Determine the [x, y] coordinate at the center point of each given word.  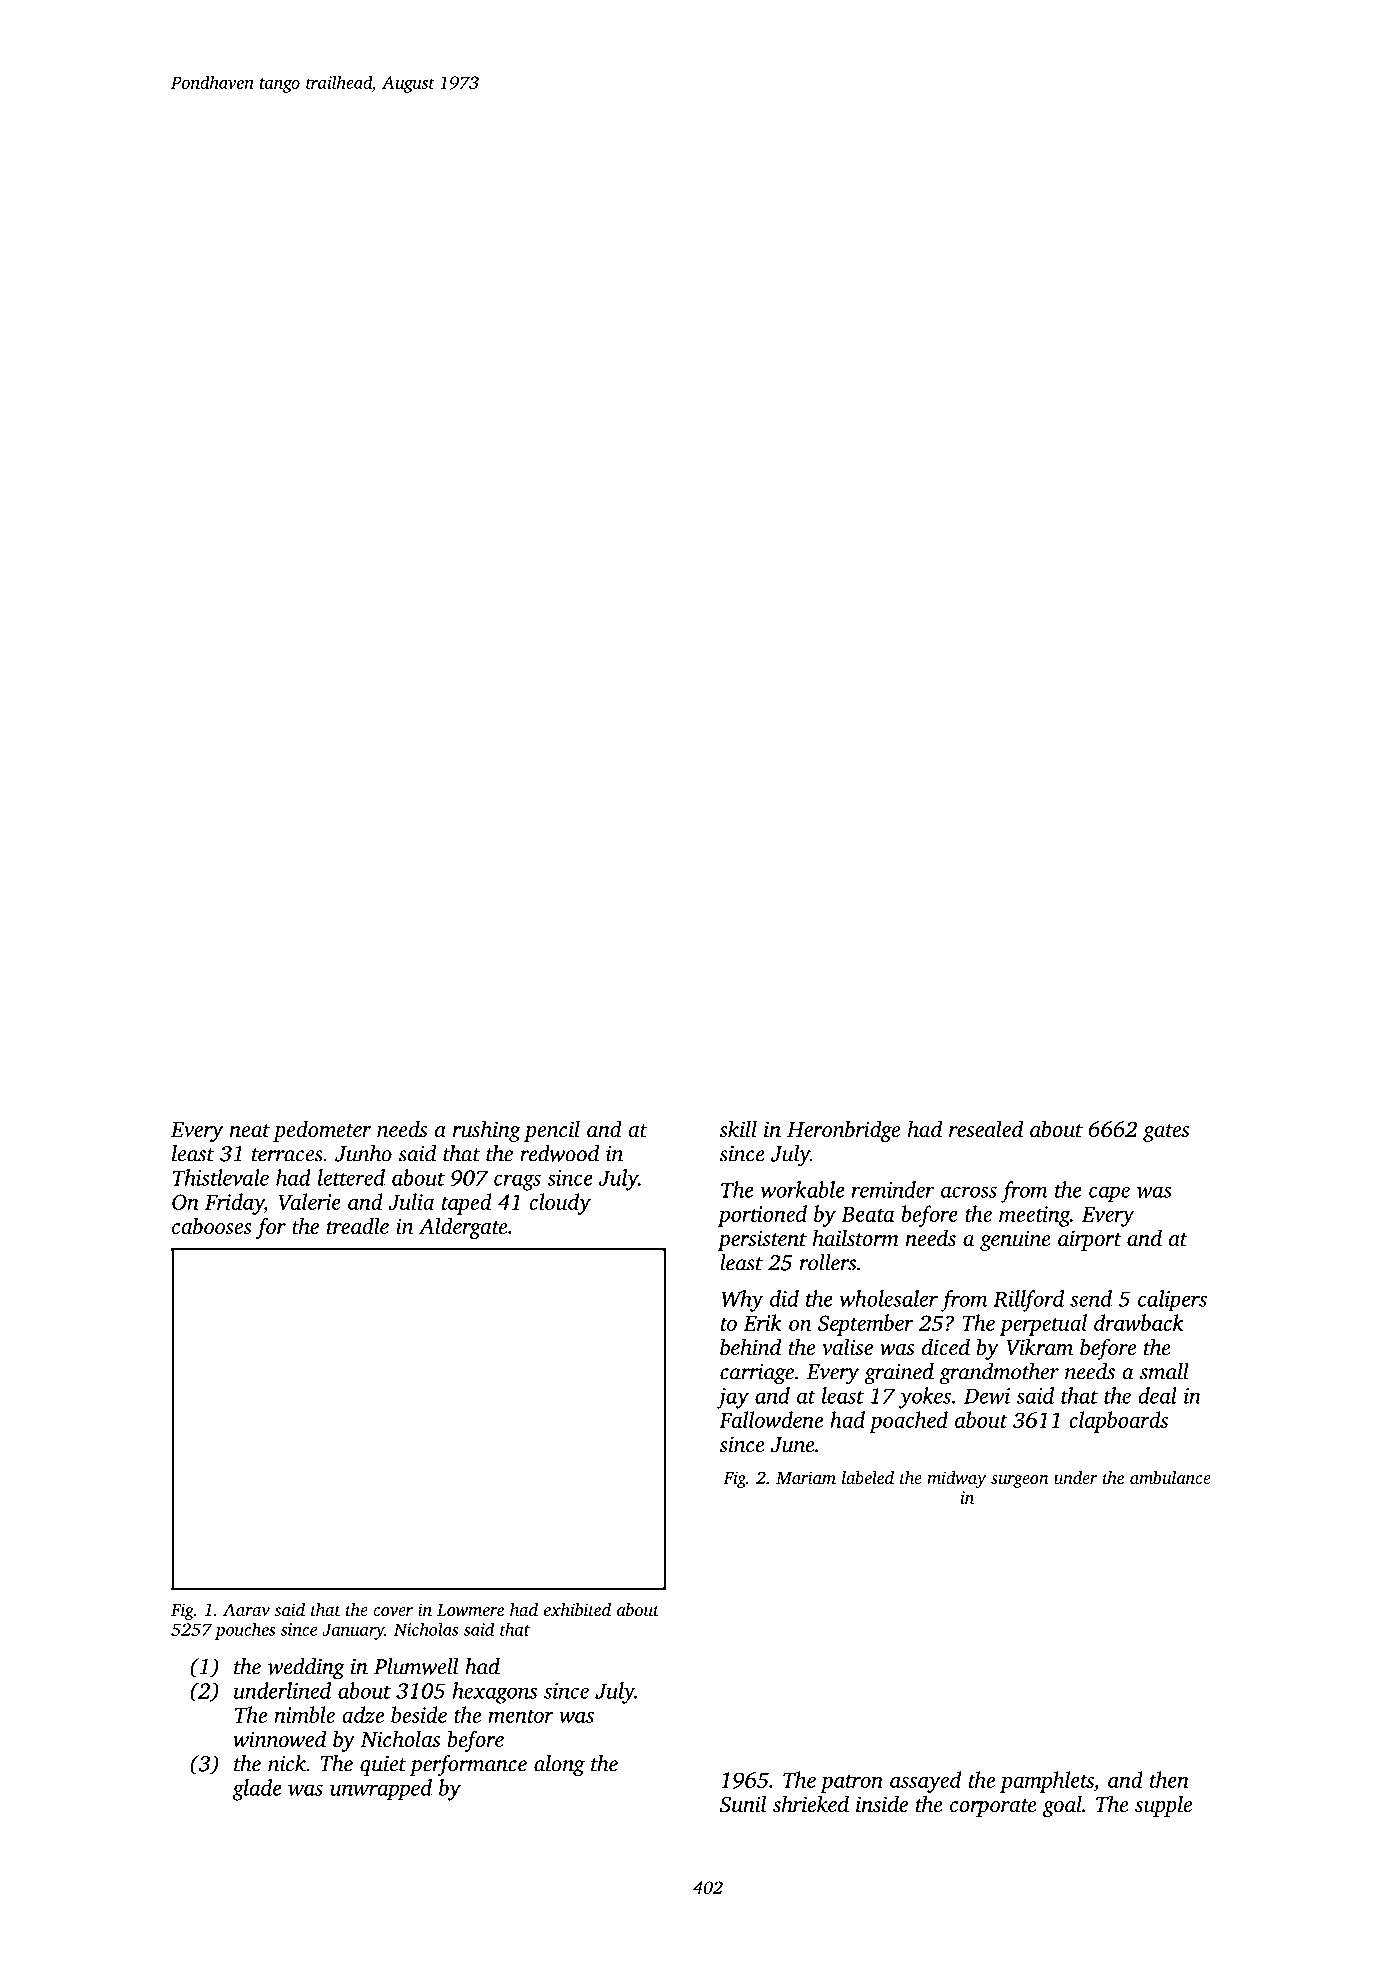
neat [250, 1130]
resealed [986, 1128]
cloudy [560, 1204]
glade [257, 1790]
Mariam [806, 1477]
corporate [993, 1808]
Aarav [246, 1609]
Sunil [743, 1804]
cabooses [212, 1225]
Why [743, 1301]
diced [946, 1346]
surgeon [1020, 1481]
